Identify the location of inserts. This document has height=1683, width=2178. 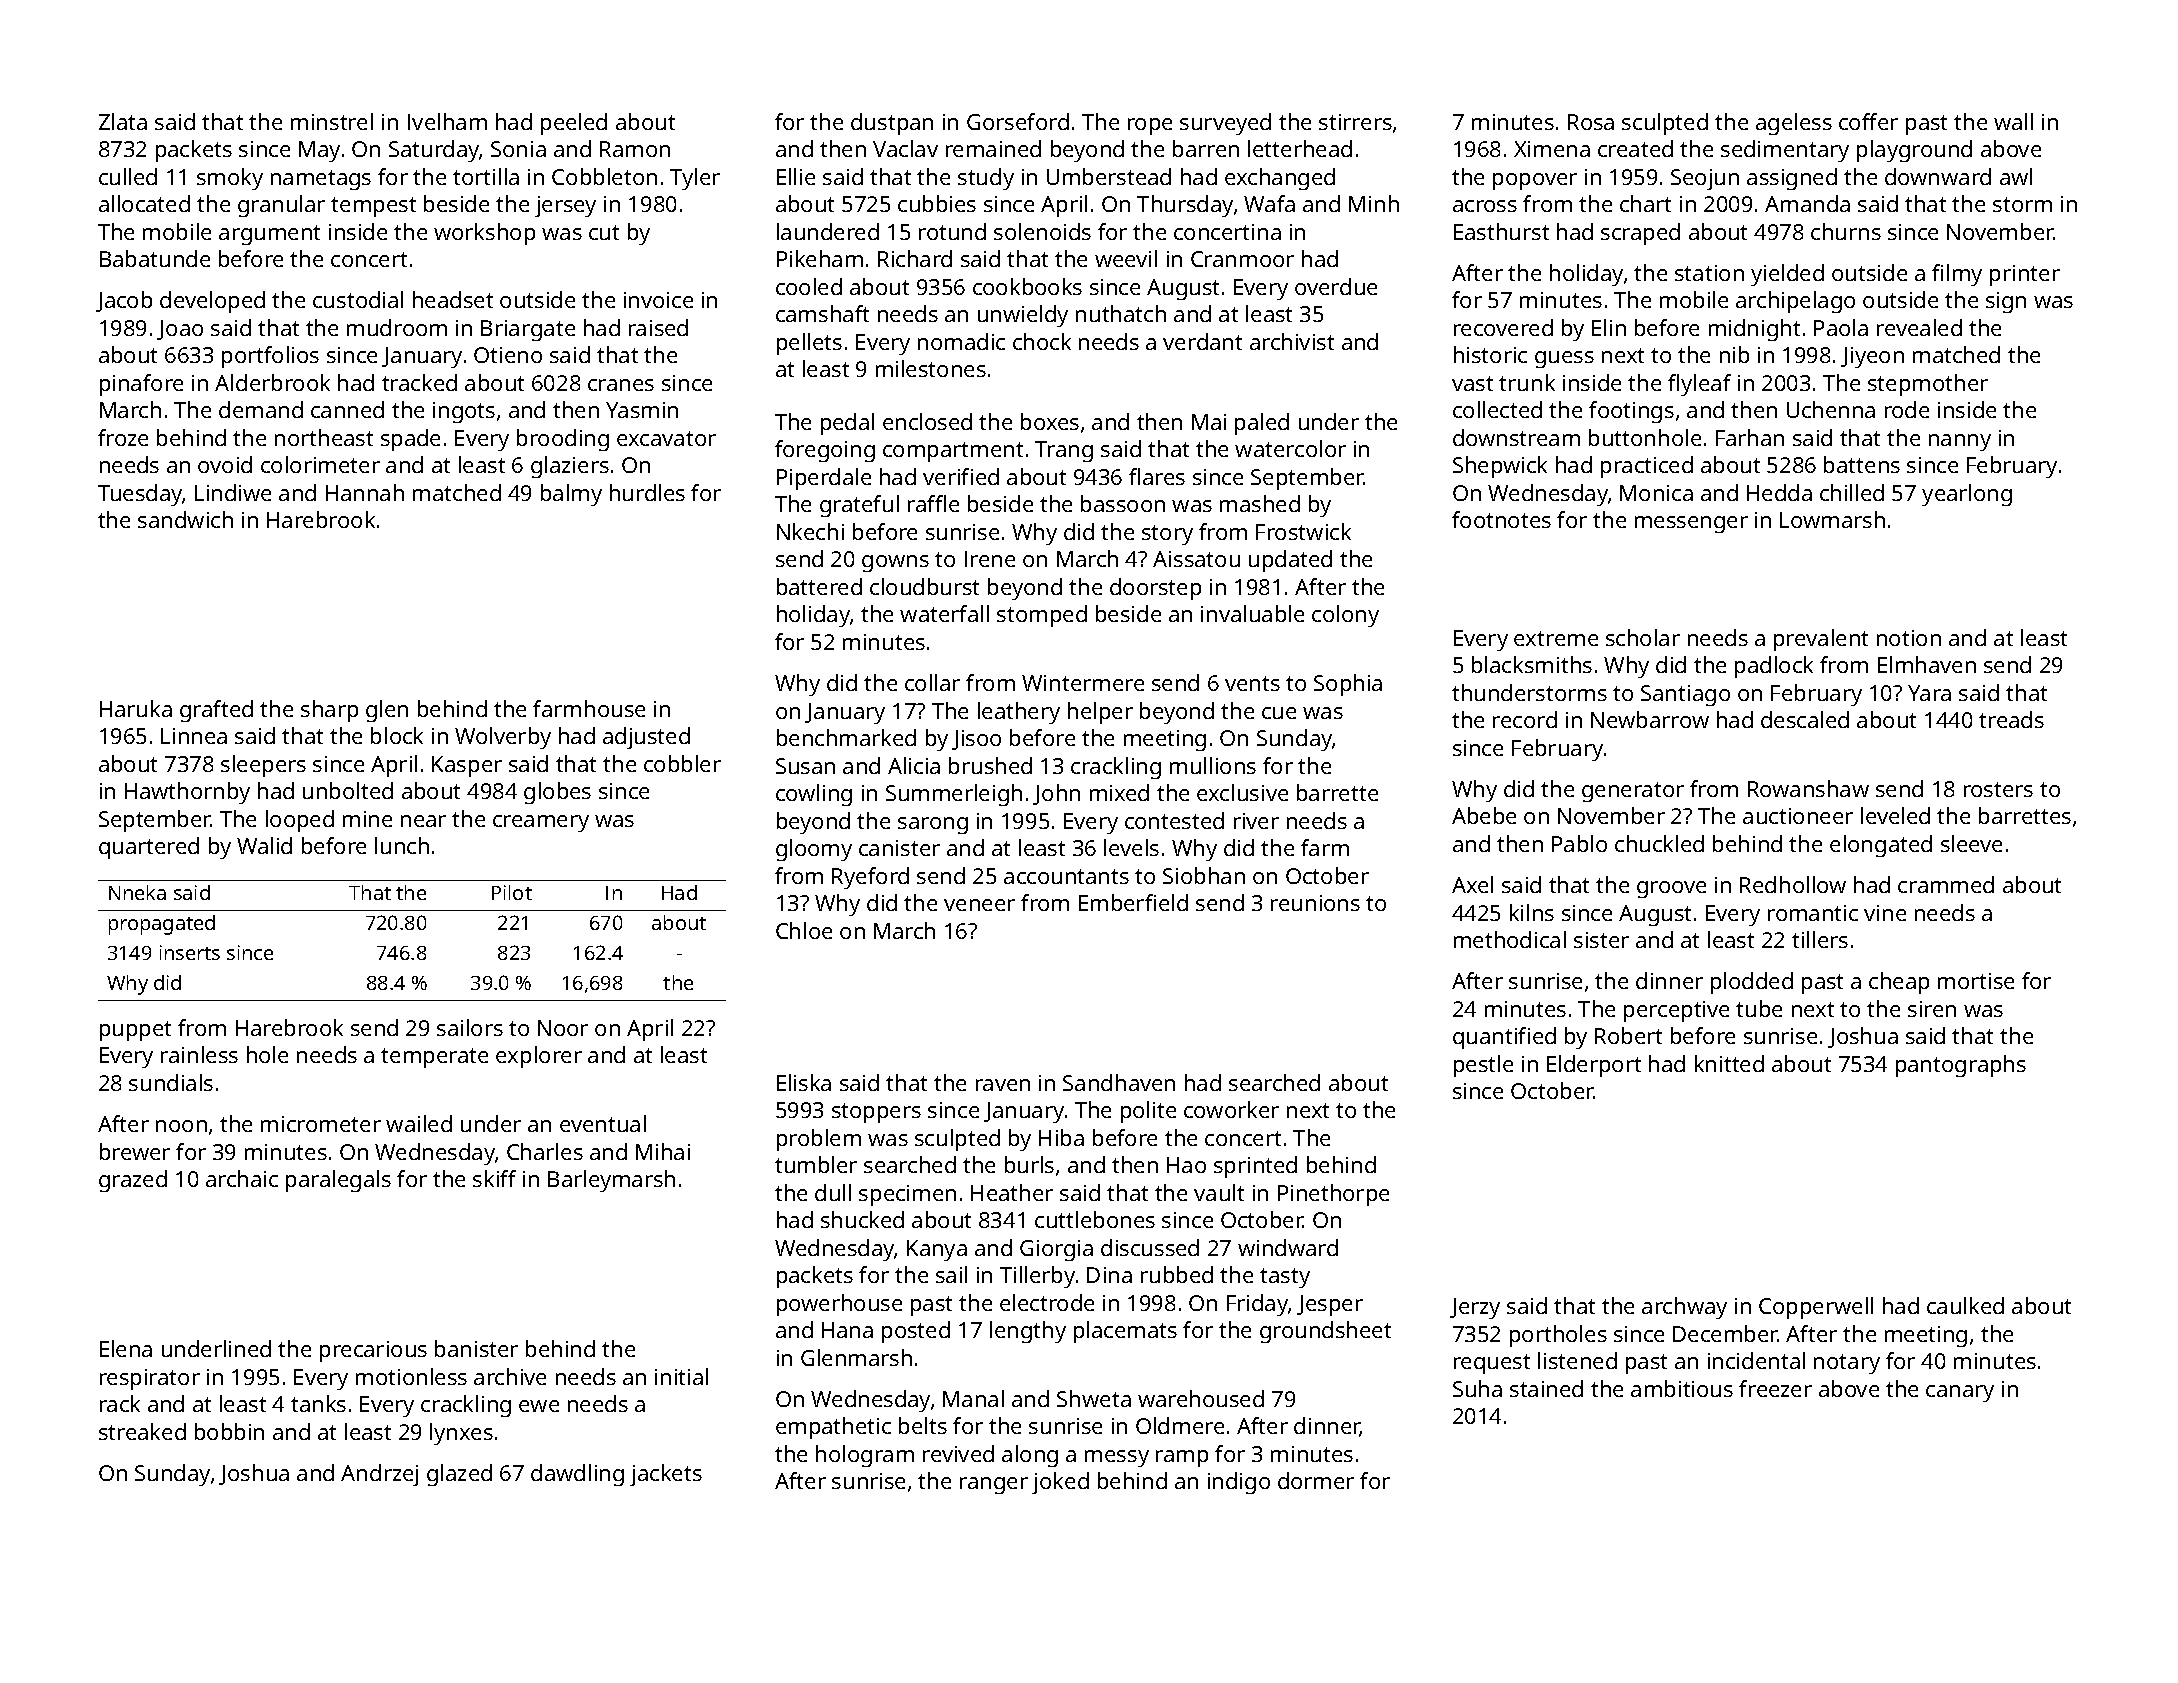
(190, 952).
